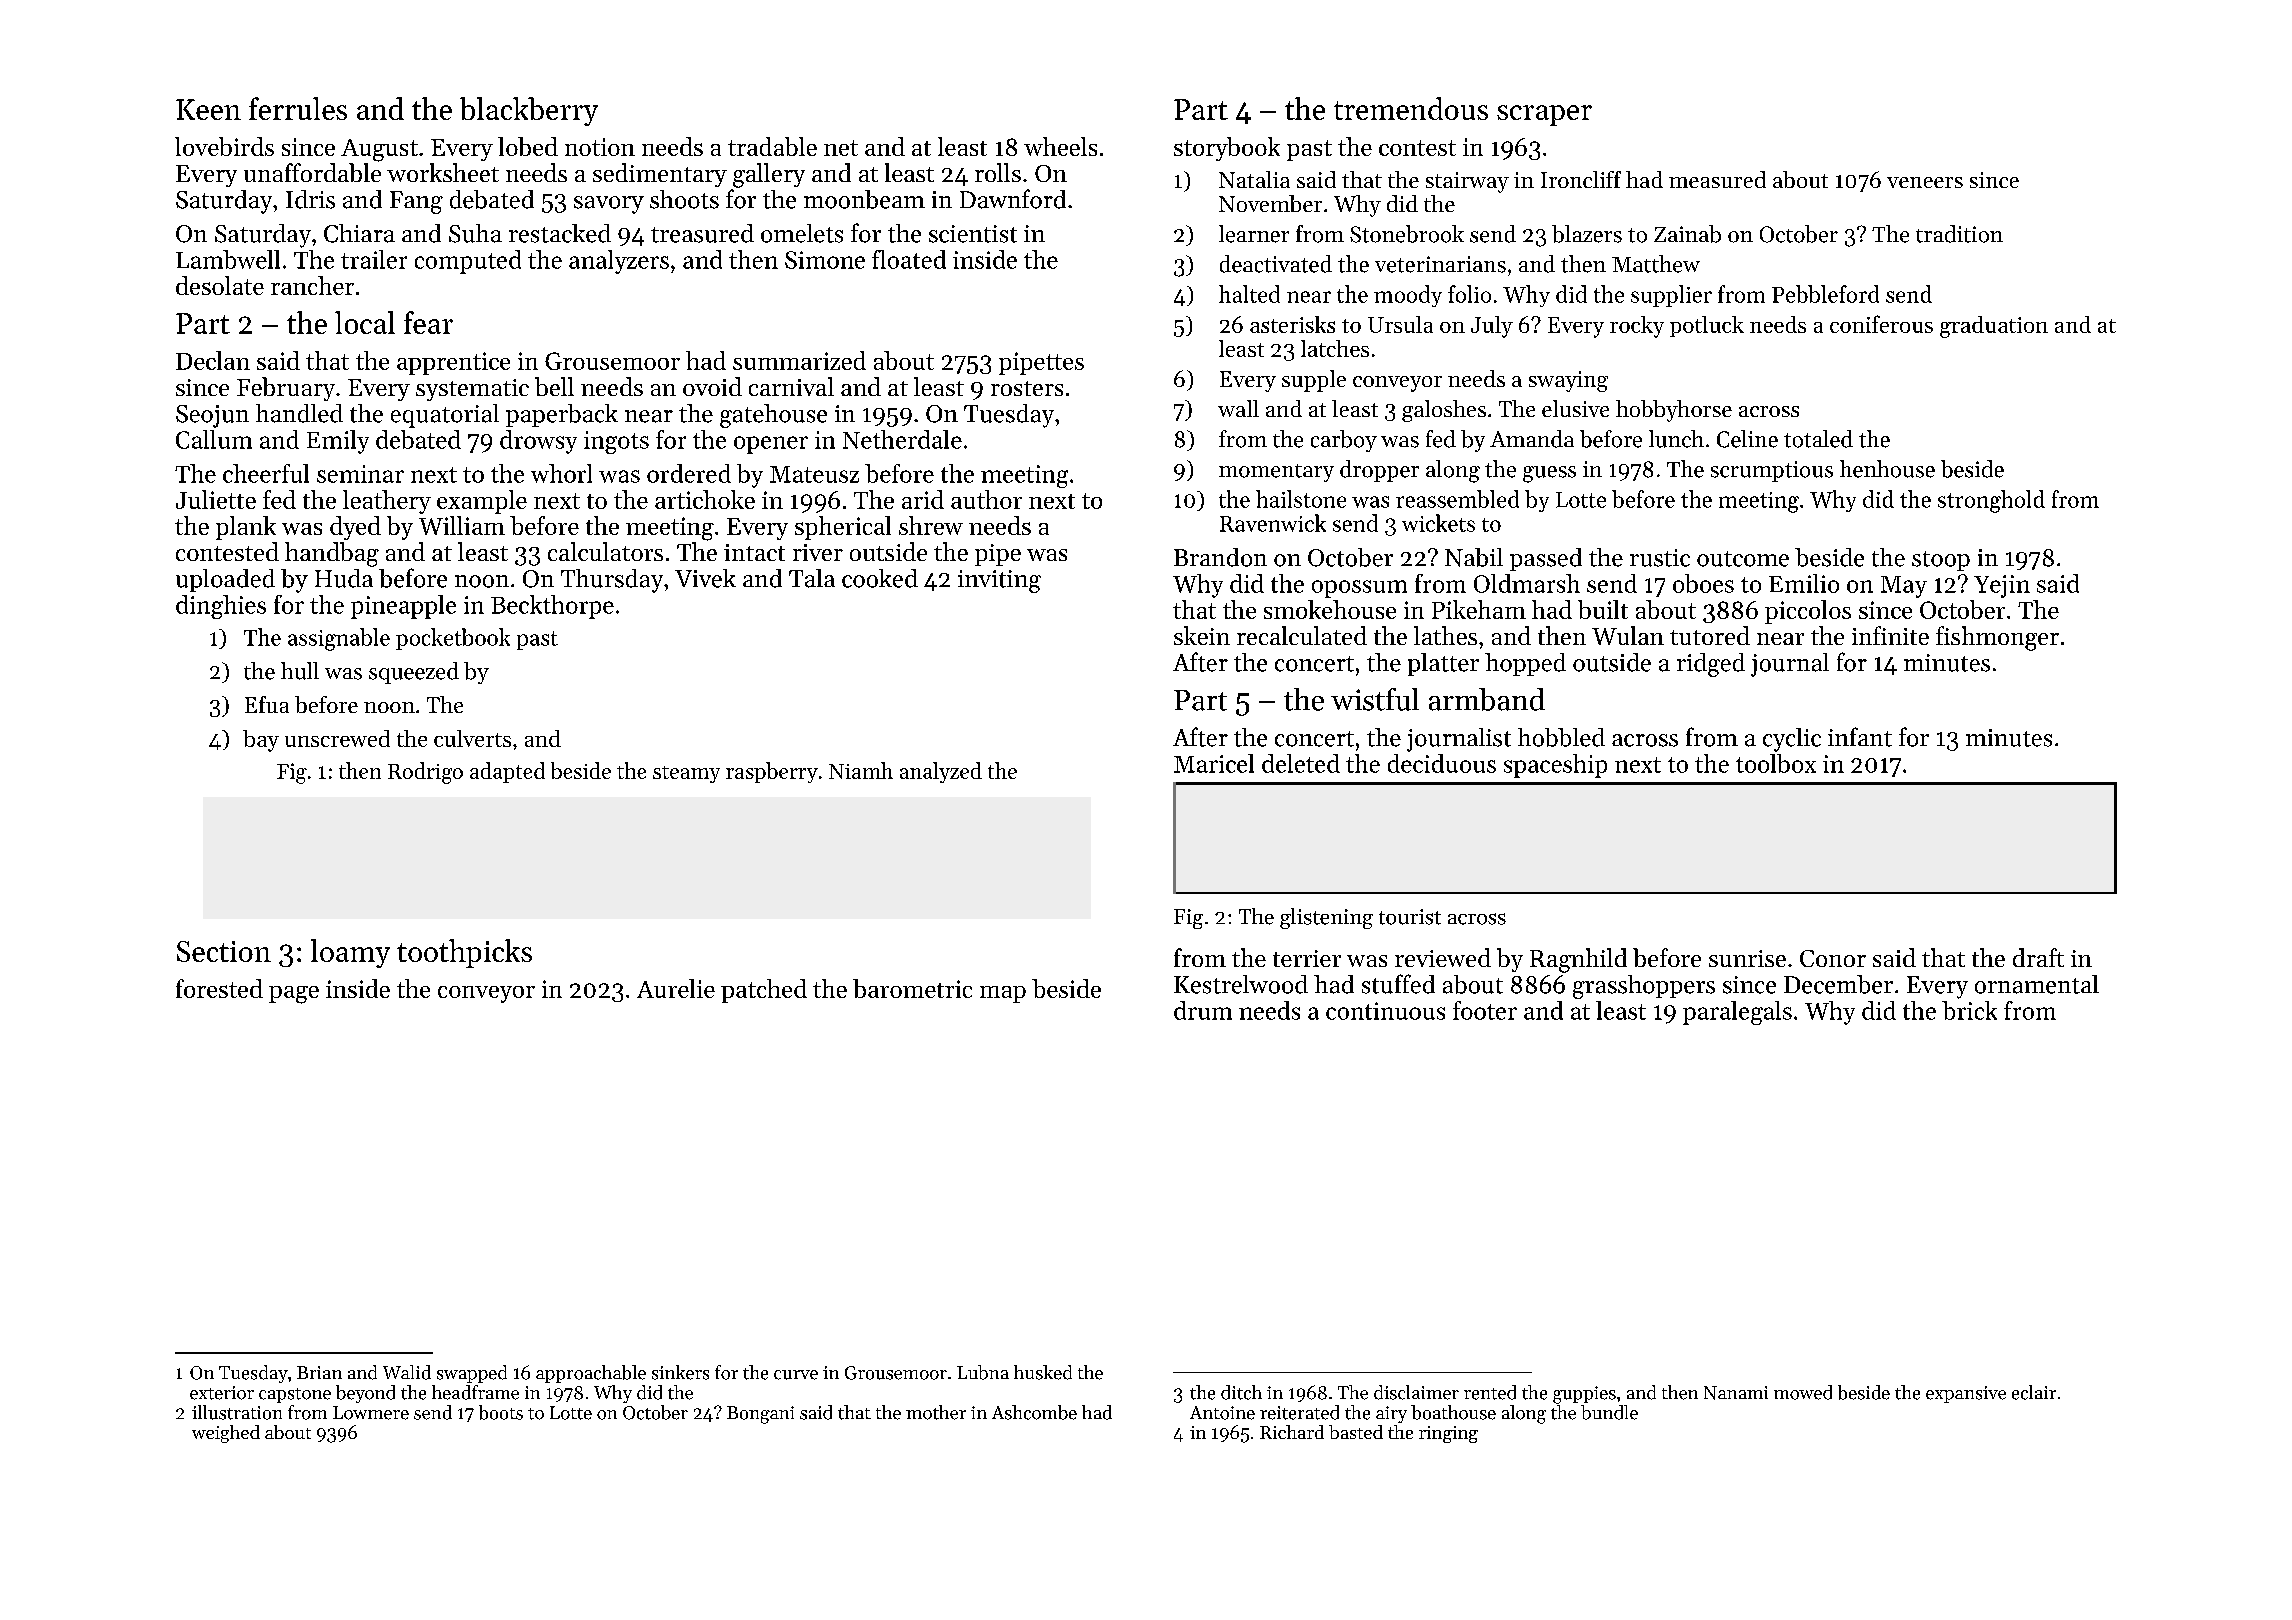 This image has width=2292, height=1620. Describe the element at coordinates (529, 111) in the image. I see `blackberry` at that location.
